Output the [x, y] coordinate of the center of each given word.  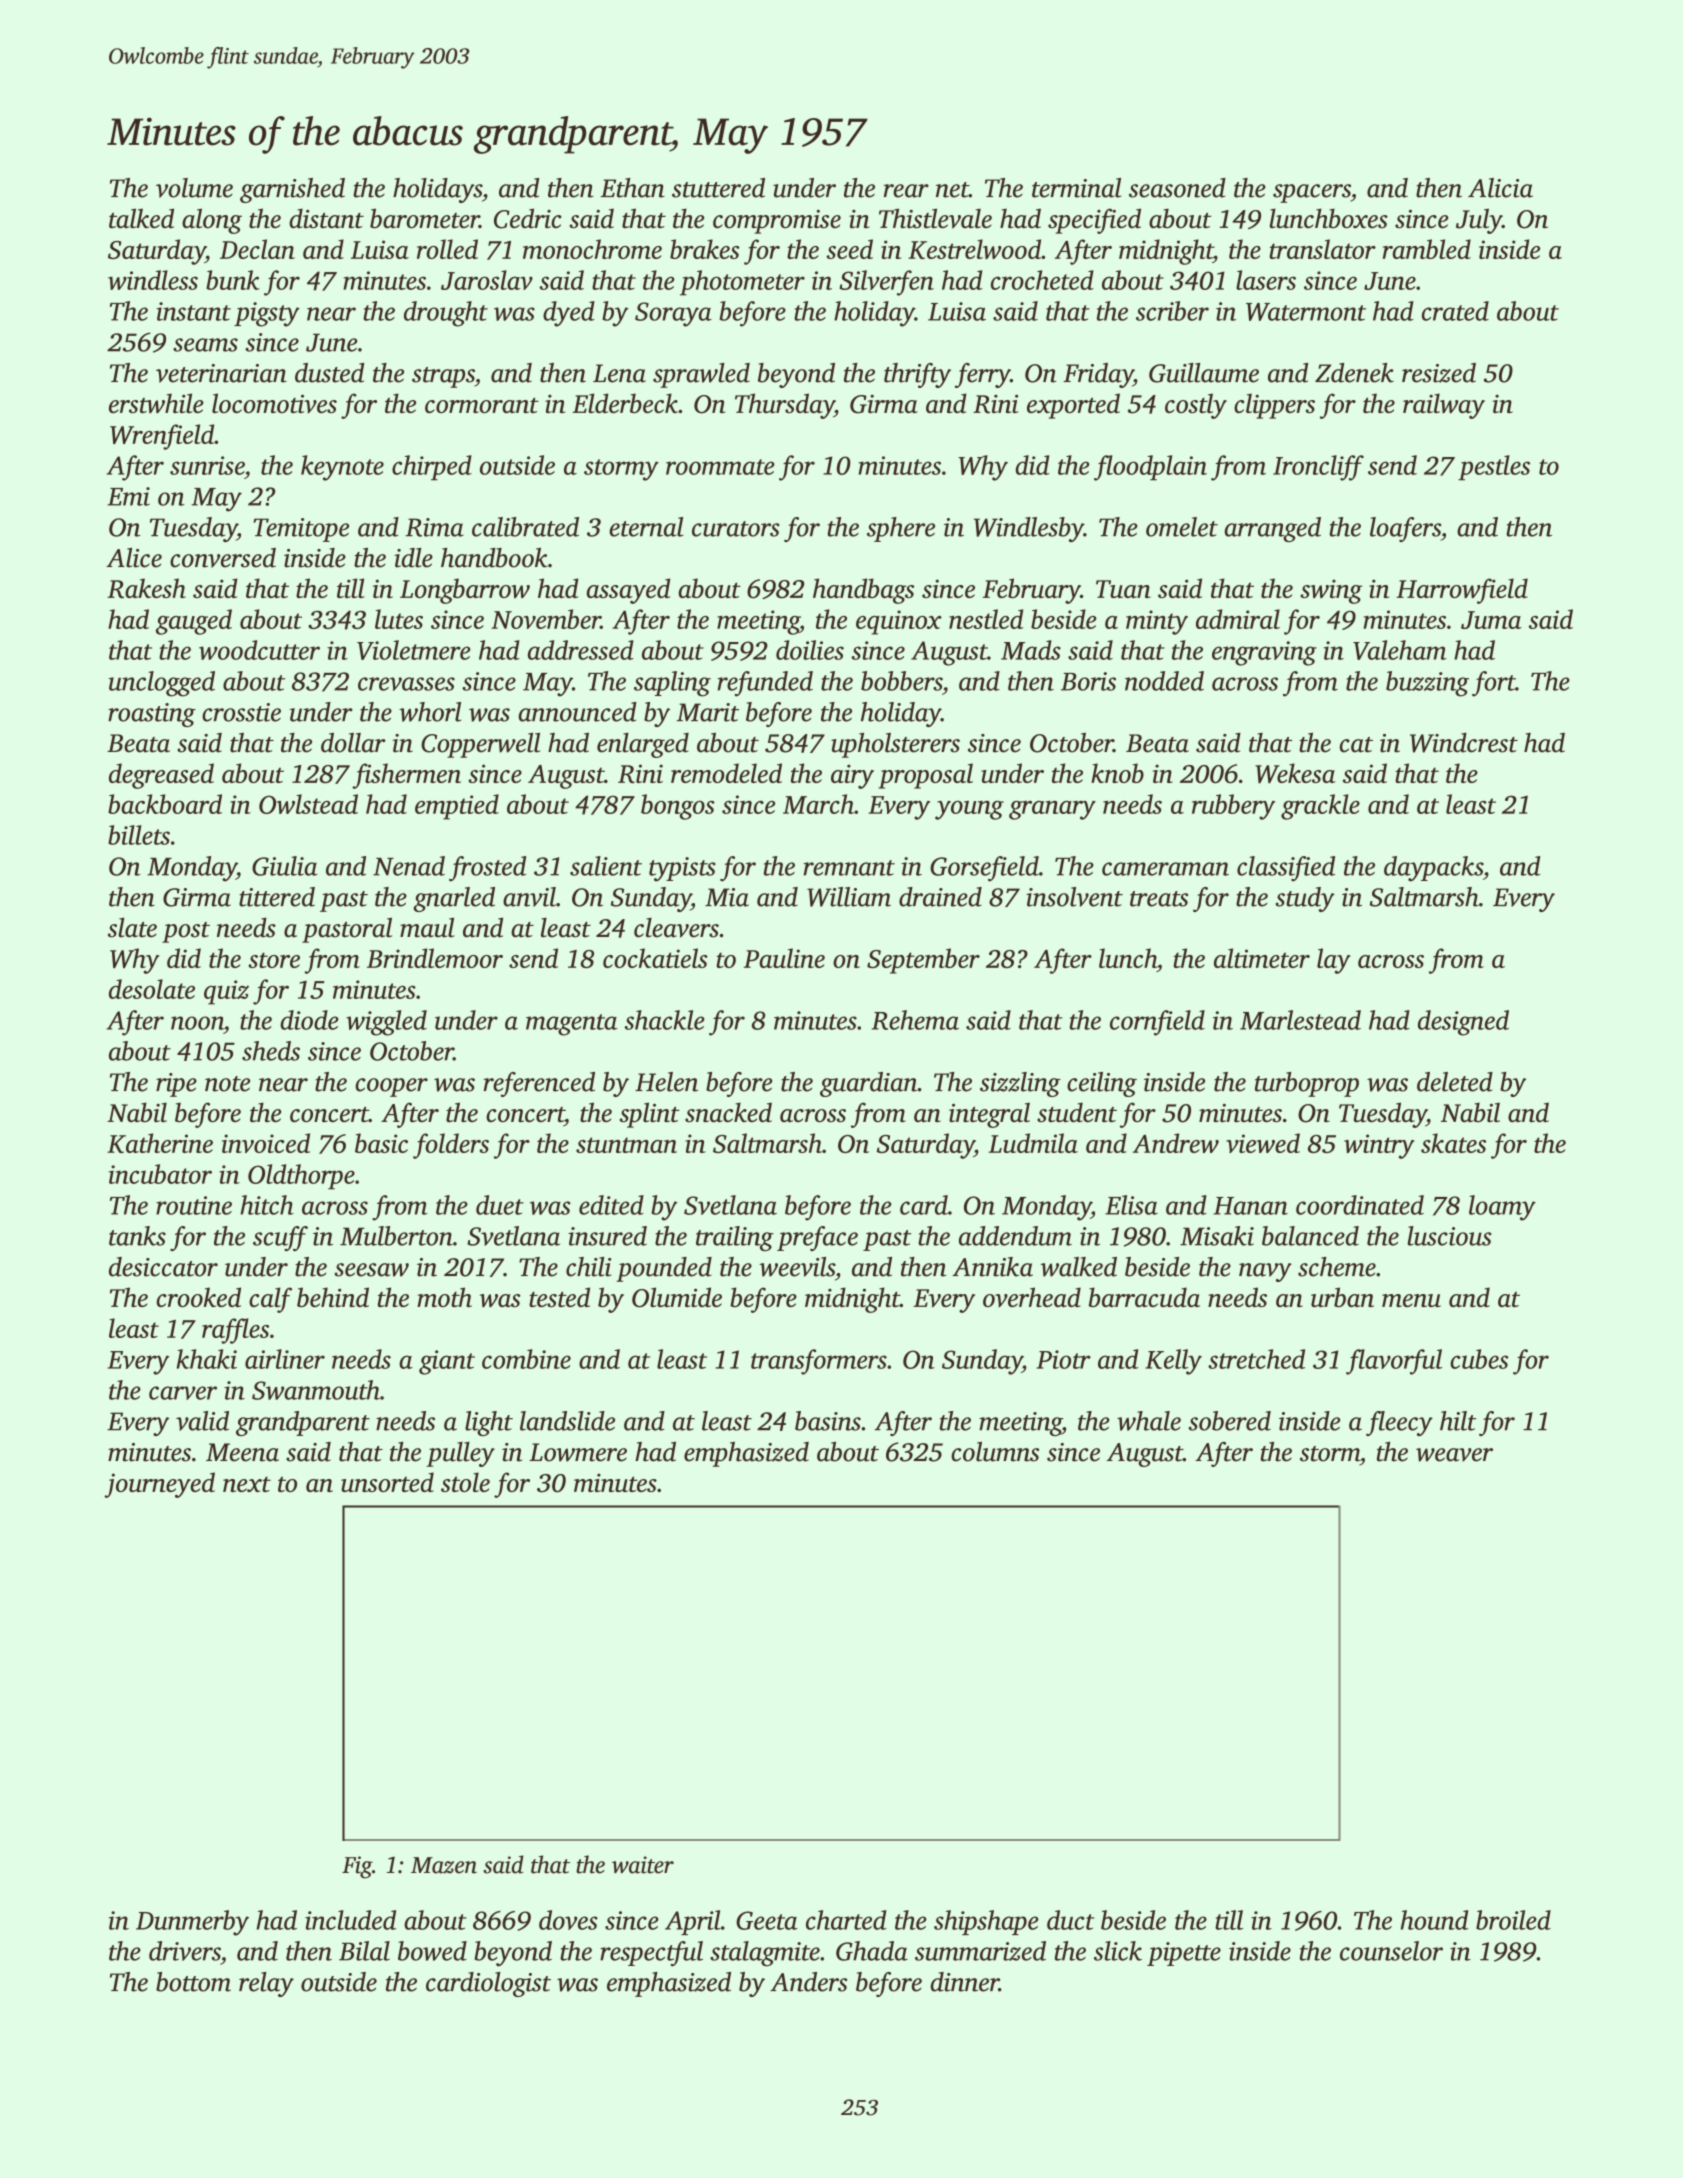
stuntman [626, 1145]
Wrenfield [162, 437]
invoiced [266, 1143]
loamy [1502, 1208]
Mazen [444, 1865]
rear [906, 191]
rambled [1427, 249]
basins [828, 1421]
